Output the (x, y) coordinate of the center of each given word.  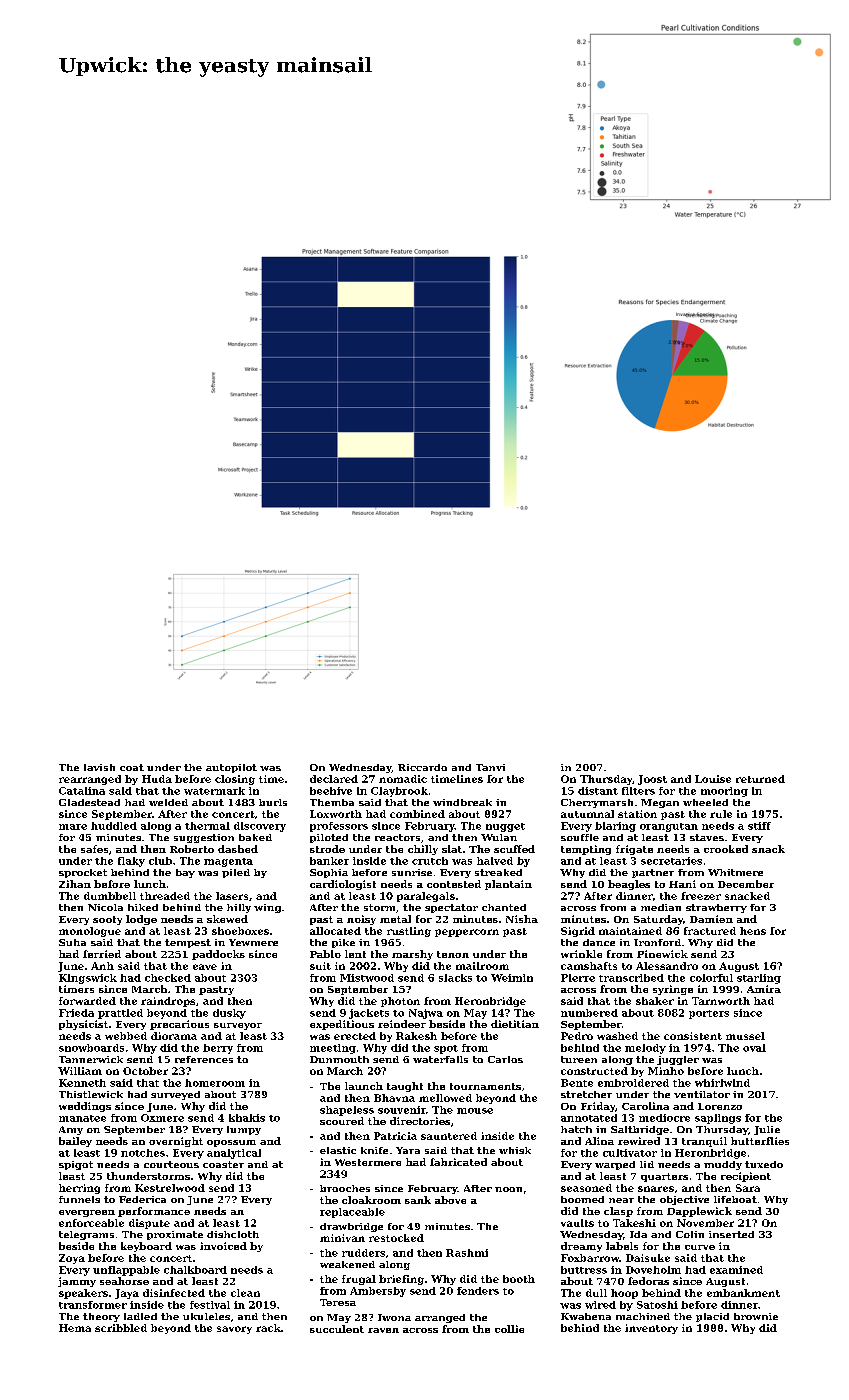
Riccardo (422, 767)
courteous (171, 1164)
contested (454, 884)
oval (754, 1048)
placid (712, 1317)
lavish (99, 767)
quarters (664, 1177)
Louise (713, 779)
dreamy (581, 1247)
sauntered (449, 1136)
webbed (126, 1036)
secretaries (671, 861)
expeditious (342, 1025)
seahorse (124, 1281)
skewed (227, 919)
